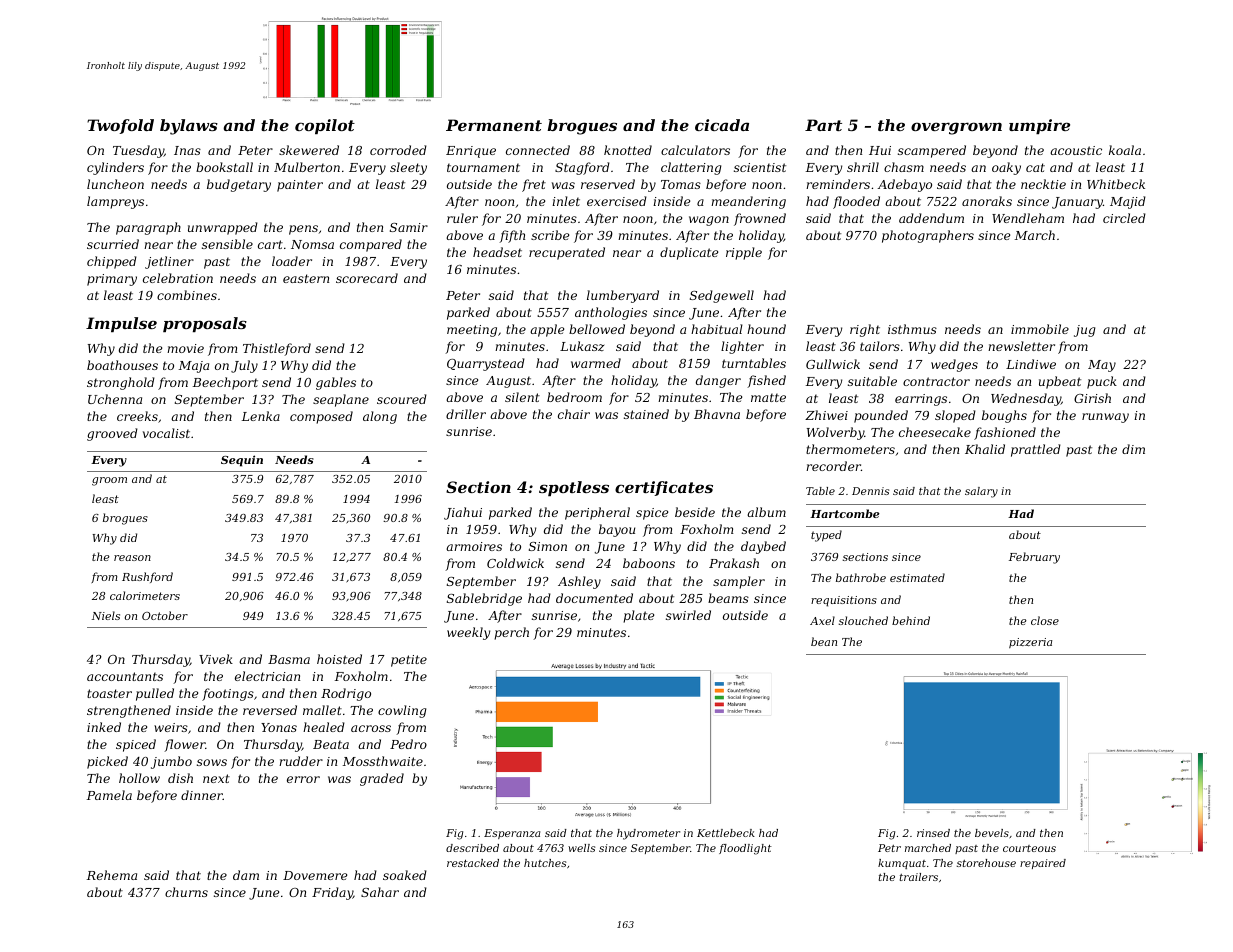 This screenshot has width=1233, height=952. I want to click on Pedro, so click(408, 744).
